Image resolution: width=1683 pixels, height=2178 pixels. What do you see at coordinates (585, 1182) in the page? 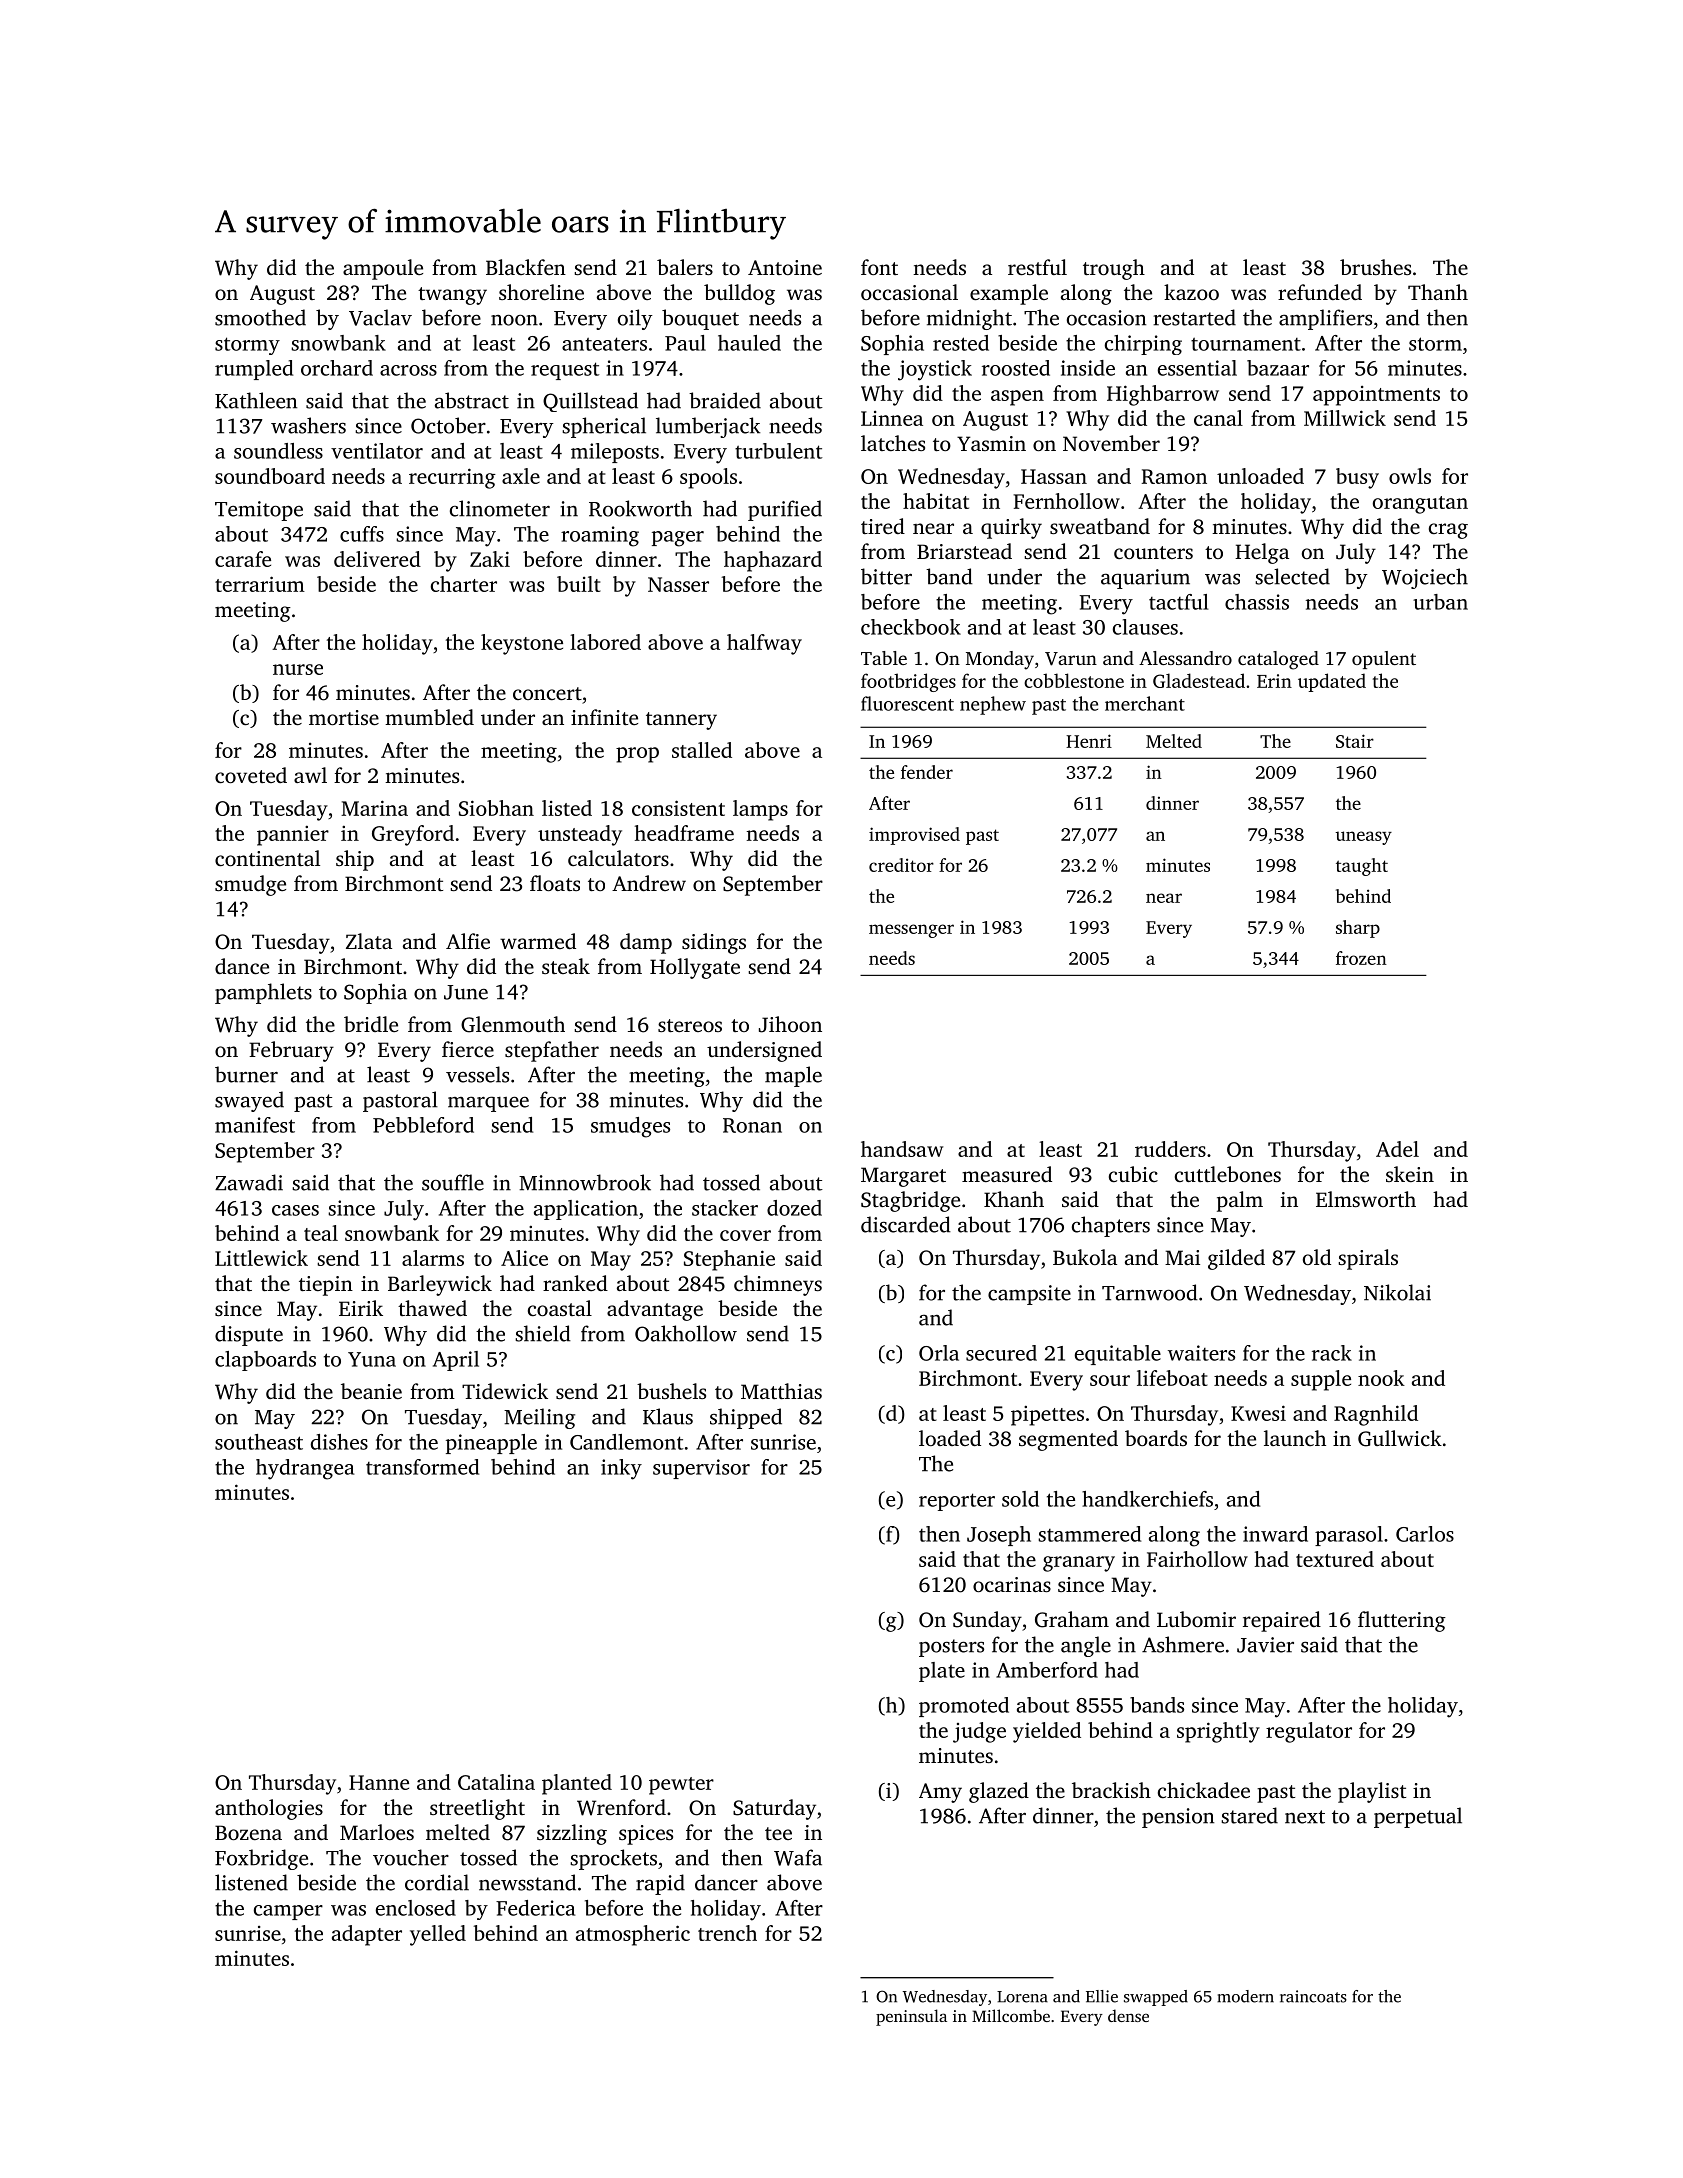
I see `Minnowbrook` at bounding box center [585, 1182].
